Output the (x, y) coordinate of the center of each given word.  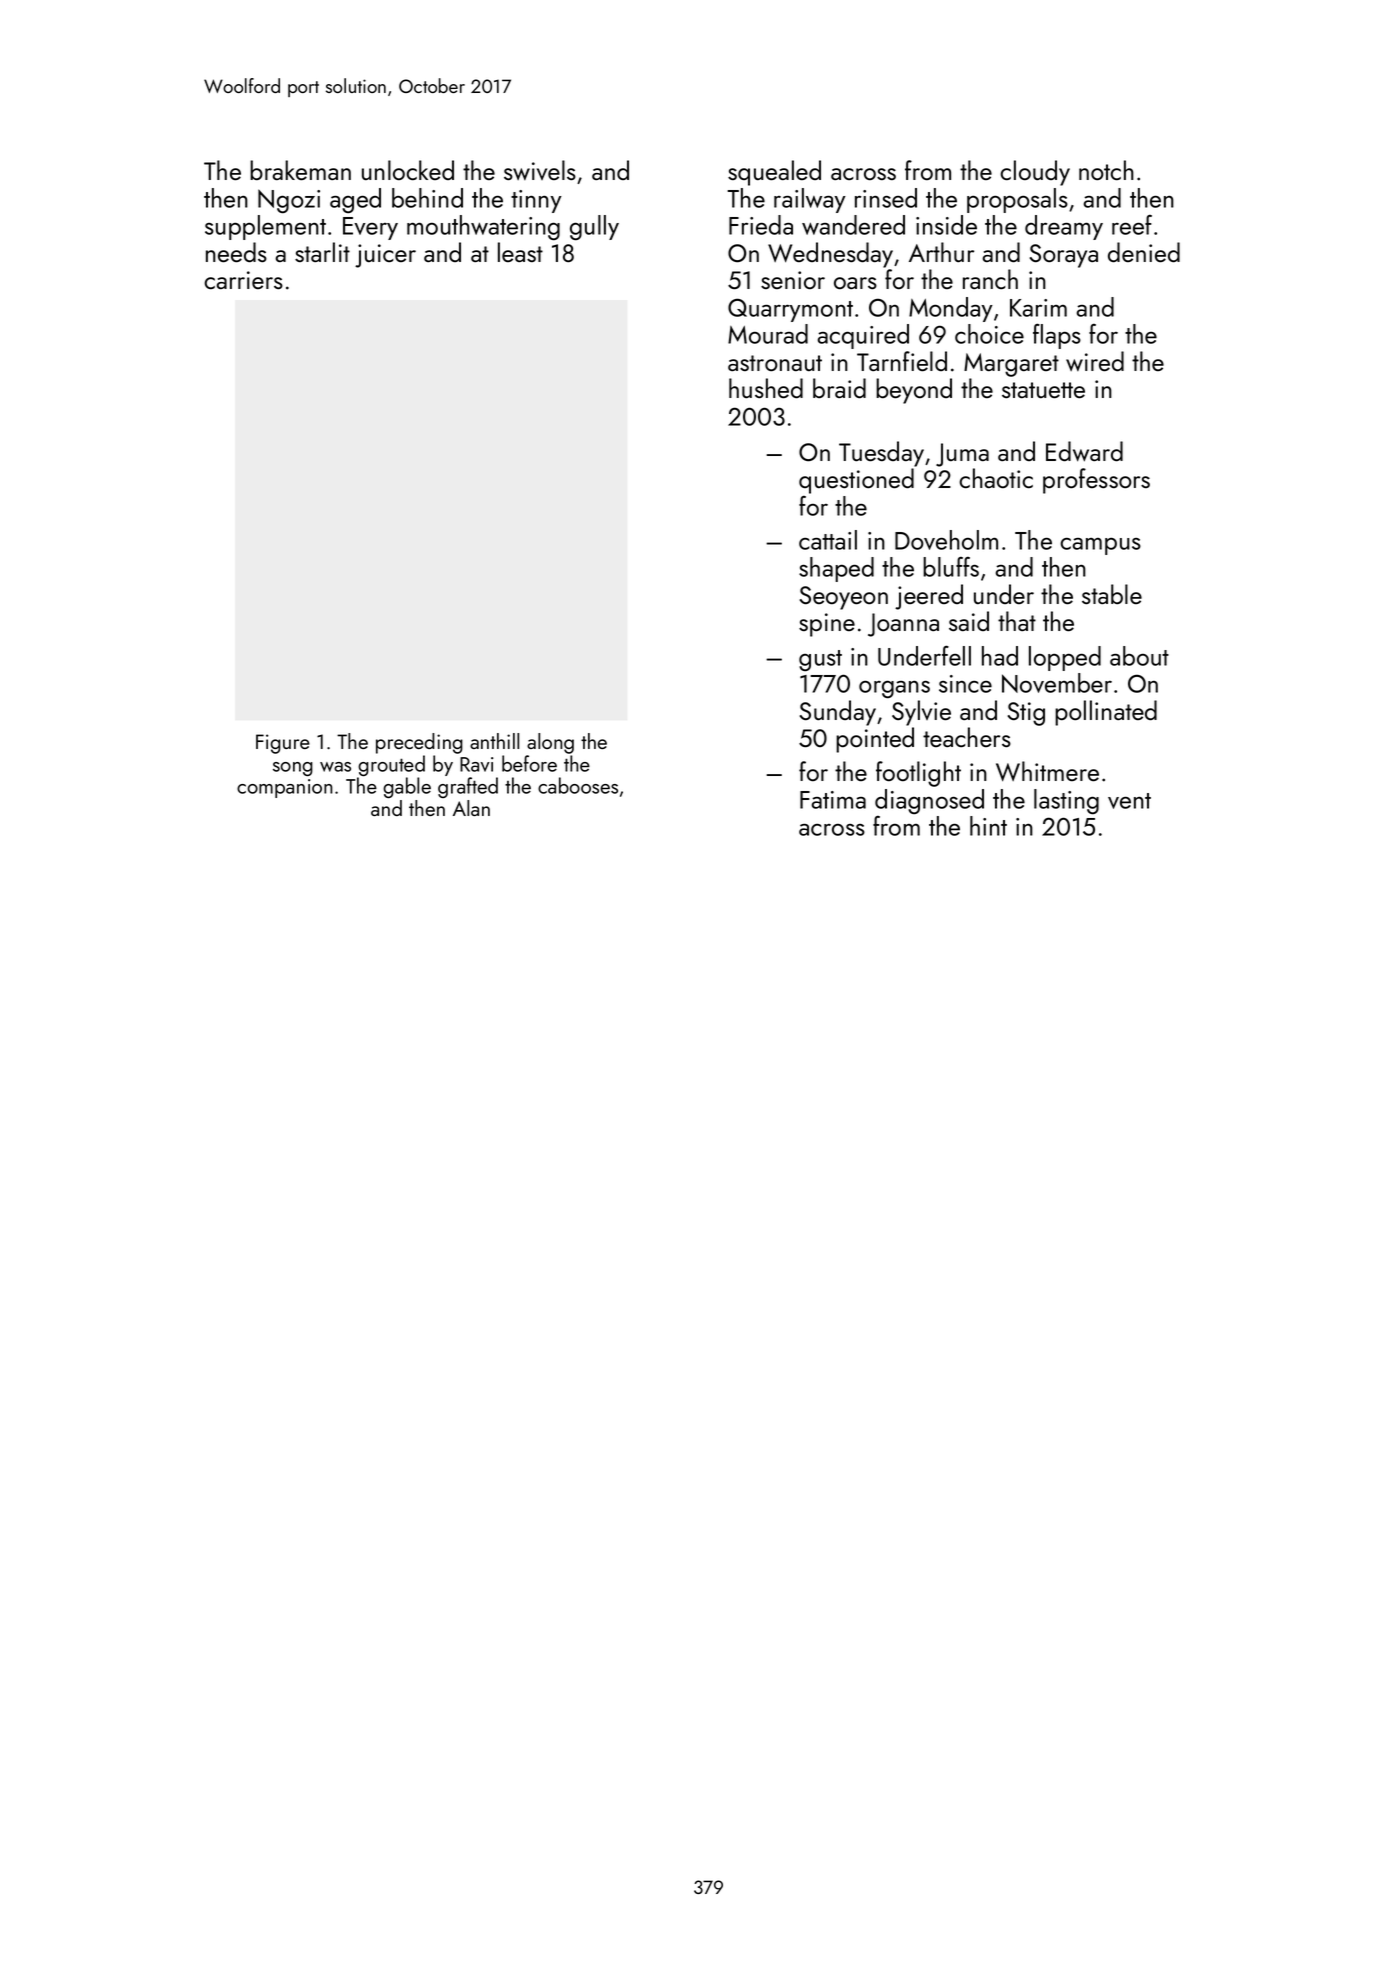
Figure (283, 744)
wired (1095, 361)
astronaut (775, 363)
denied (1144, 252)
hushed (766, 388)
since (965, 684)
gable (407, 787)
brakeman (300, 170)
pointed (875, 740)
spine (827, 625)
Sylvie (921, 713)
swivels (540, 170)
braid (839, 388)
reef (1132, 225)
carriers (243, 280)
